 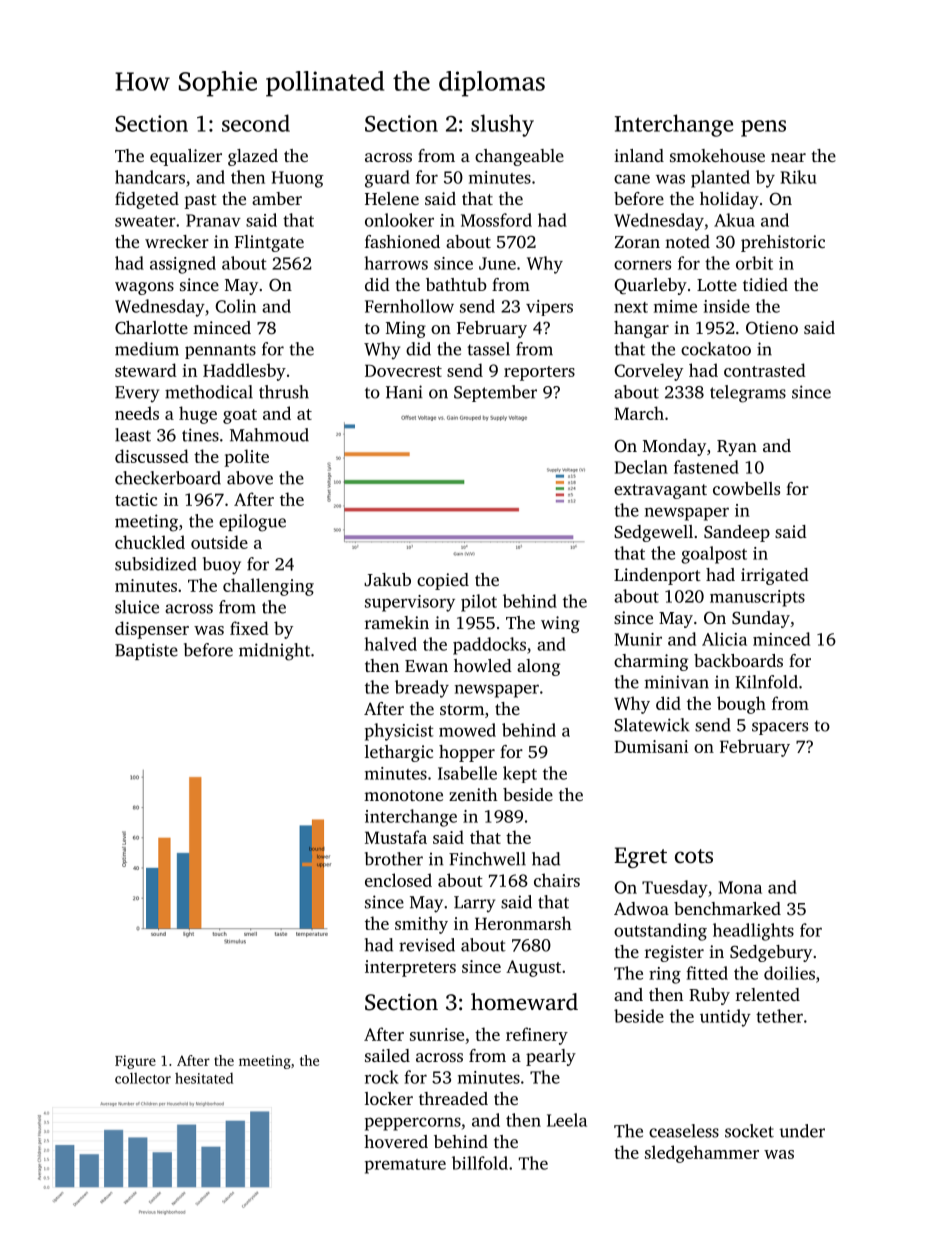 What do you see at coordinates (502, 125) in the screenshot?
I see `slushy` at bounding box center [502, 125].
